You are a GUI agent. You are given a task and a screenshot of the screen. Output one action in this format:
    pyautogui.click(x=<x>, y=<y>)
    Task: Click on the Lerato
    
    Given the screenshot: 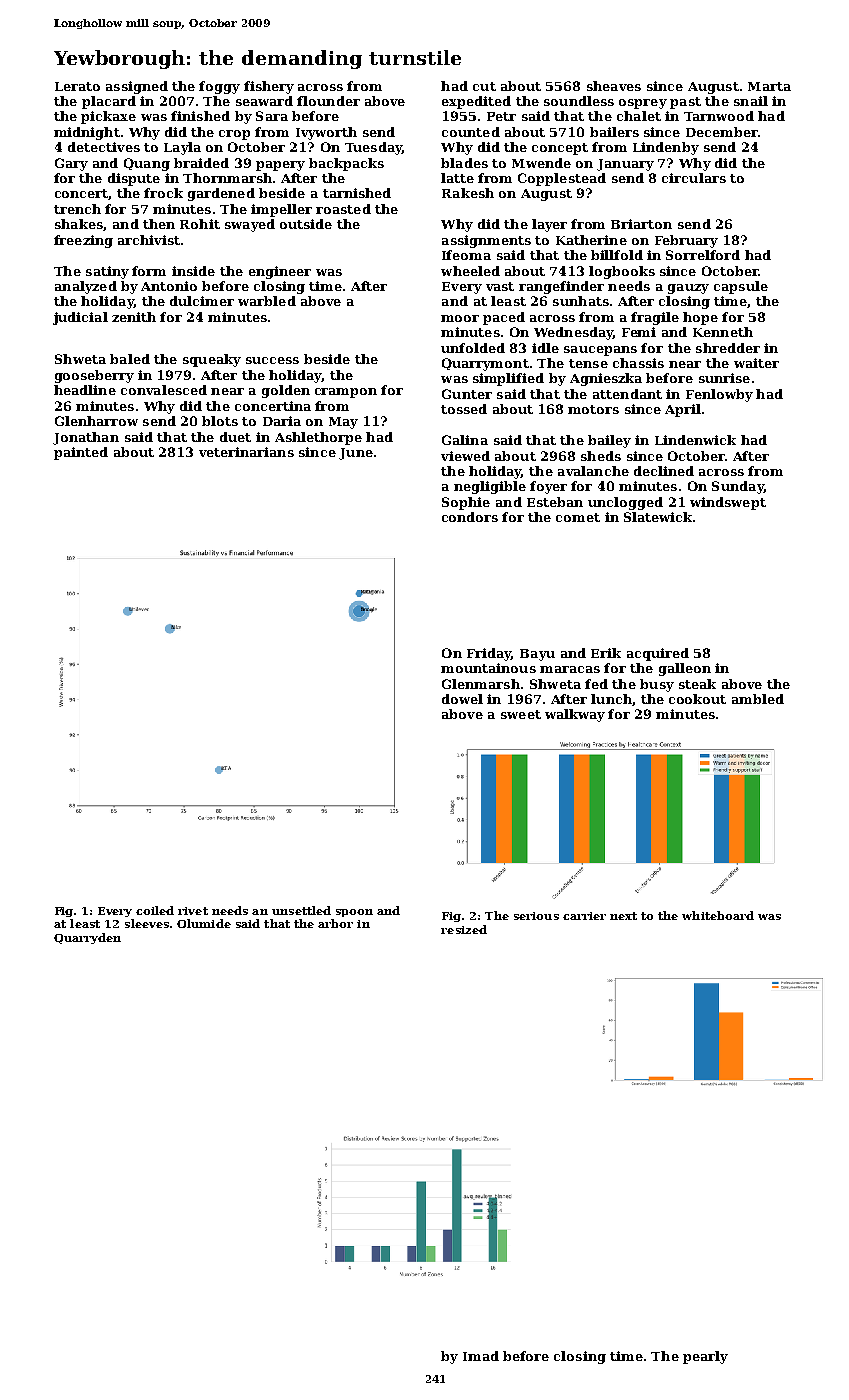 What is the action you would take?
    pyautogui.click(x=77, y=86)
